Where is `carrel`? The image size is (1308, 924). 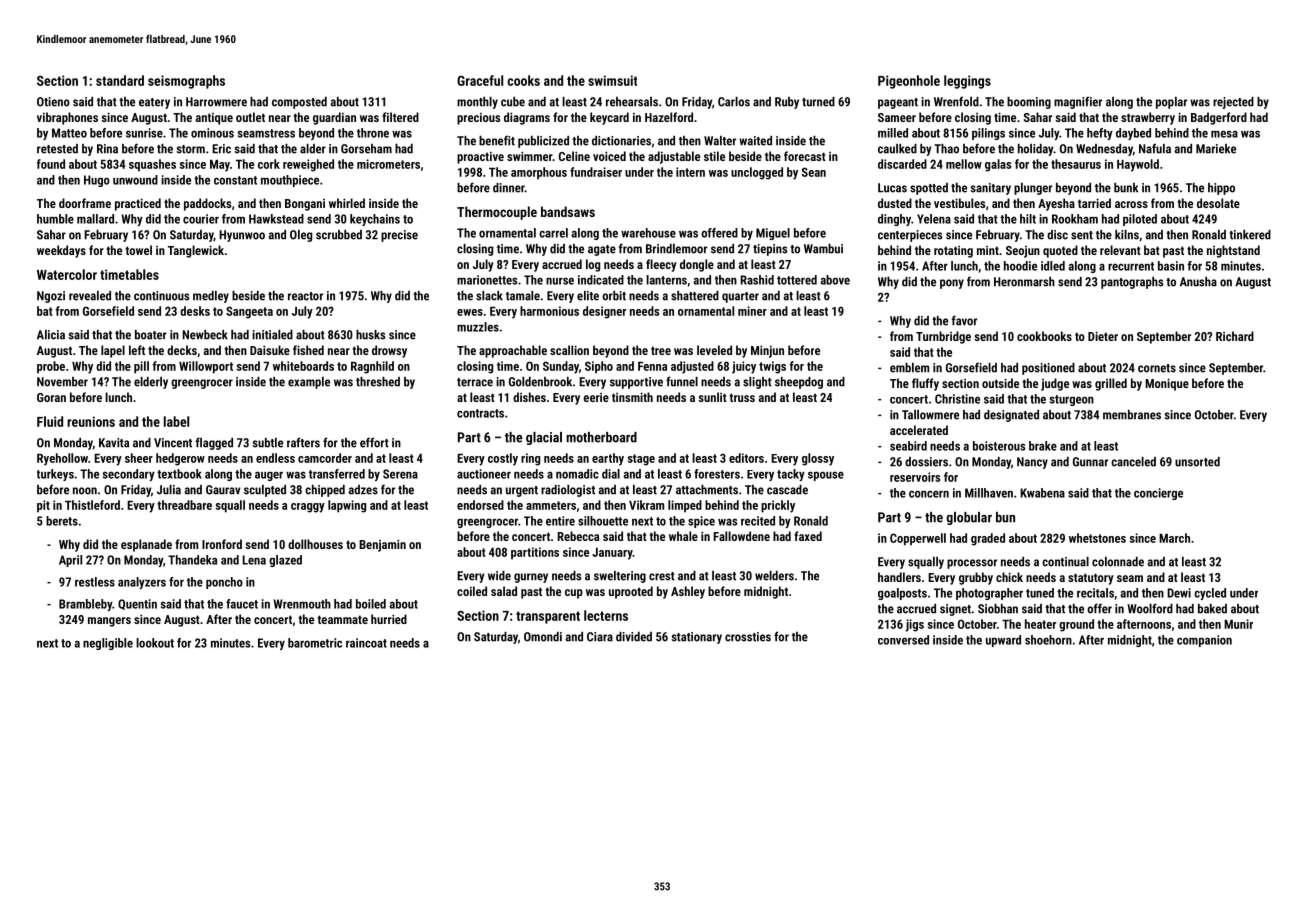 carrel is located at coordinates (553, 233).
